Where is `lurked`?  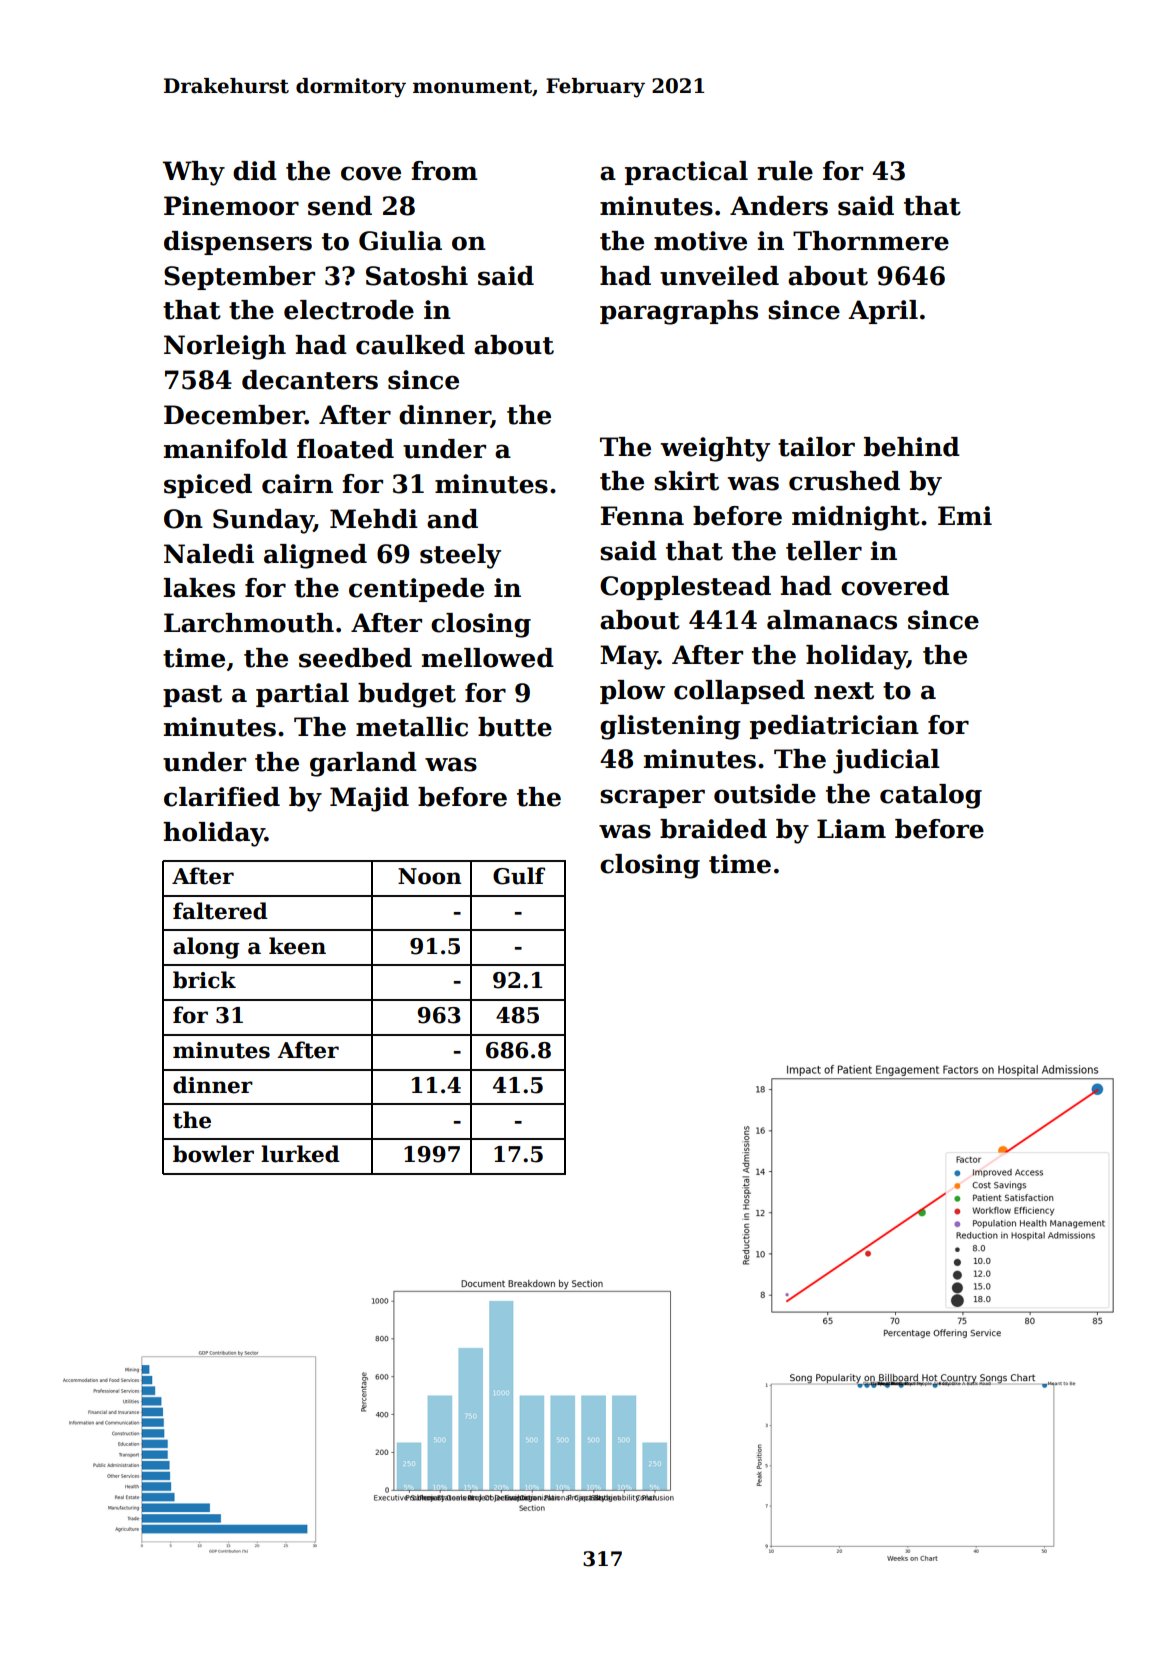 lurked is located at coordinates (300, 1154).
